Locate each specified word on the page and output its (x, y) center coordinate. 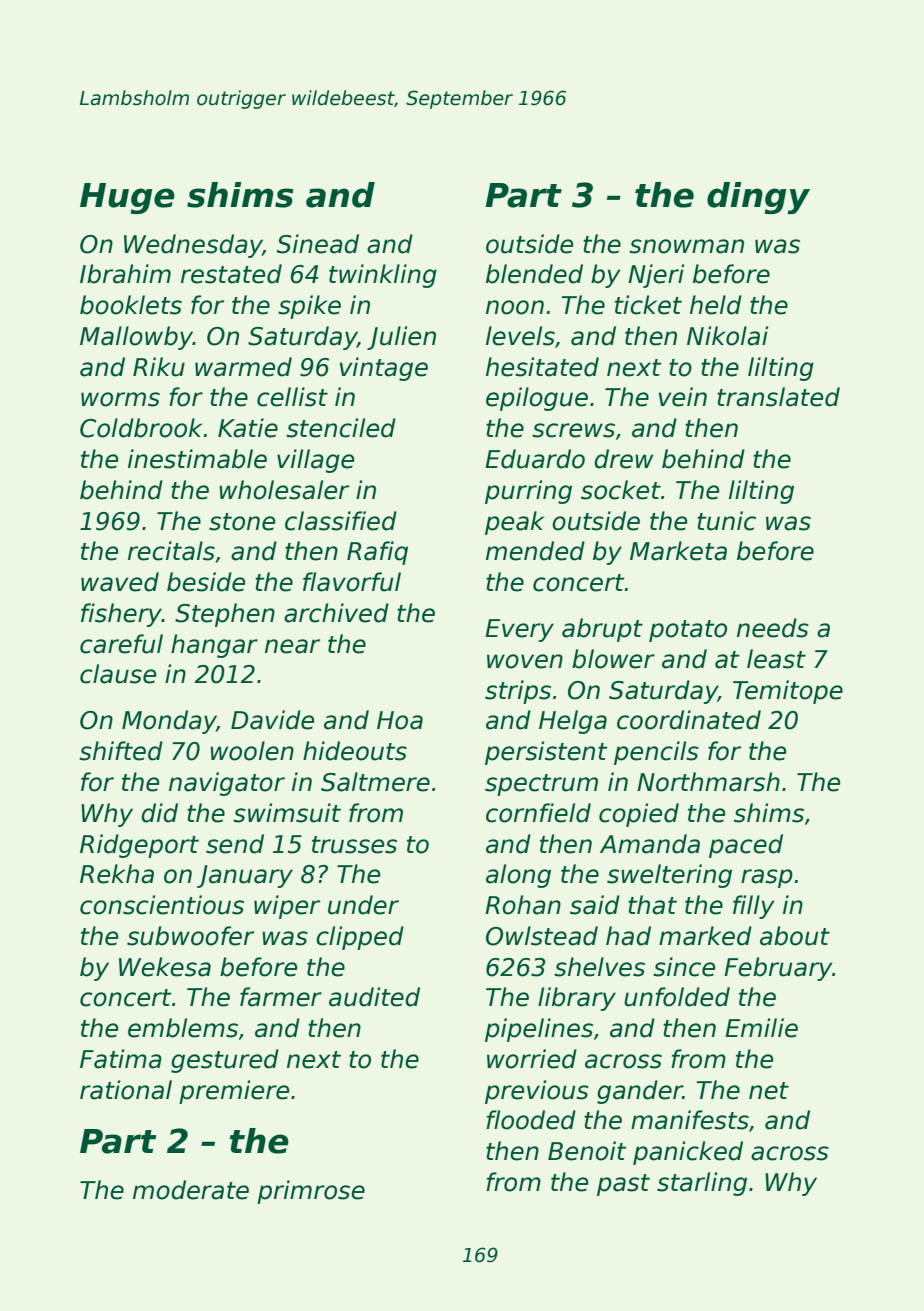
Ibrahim (125, 274)
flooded (531, 1120)
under (363, 905)
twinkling (383, 276)
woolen (252, 751)
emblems (183, 1028)
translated (778, 397)
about (795, 936)
